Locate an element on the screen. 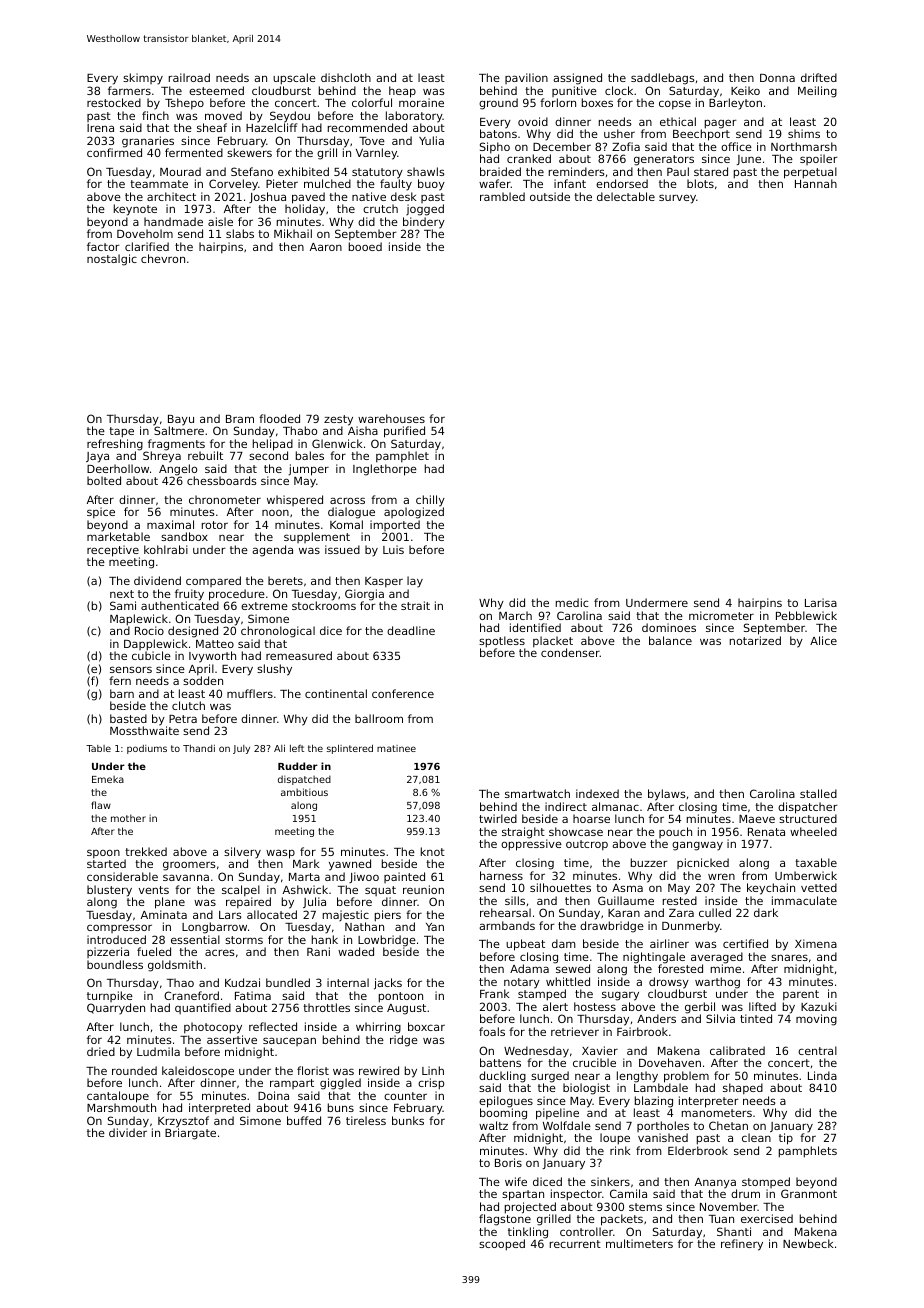 This screenshot has height=1308, width=924. introduced is located at coordinates (116, 939).
